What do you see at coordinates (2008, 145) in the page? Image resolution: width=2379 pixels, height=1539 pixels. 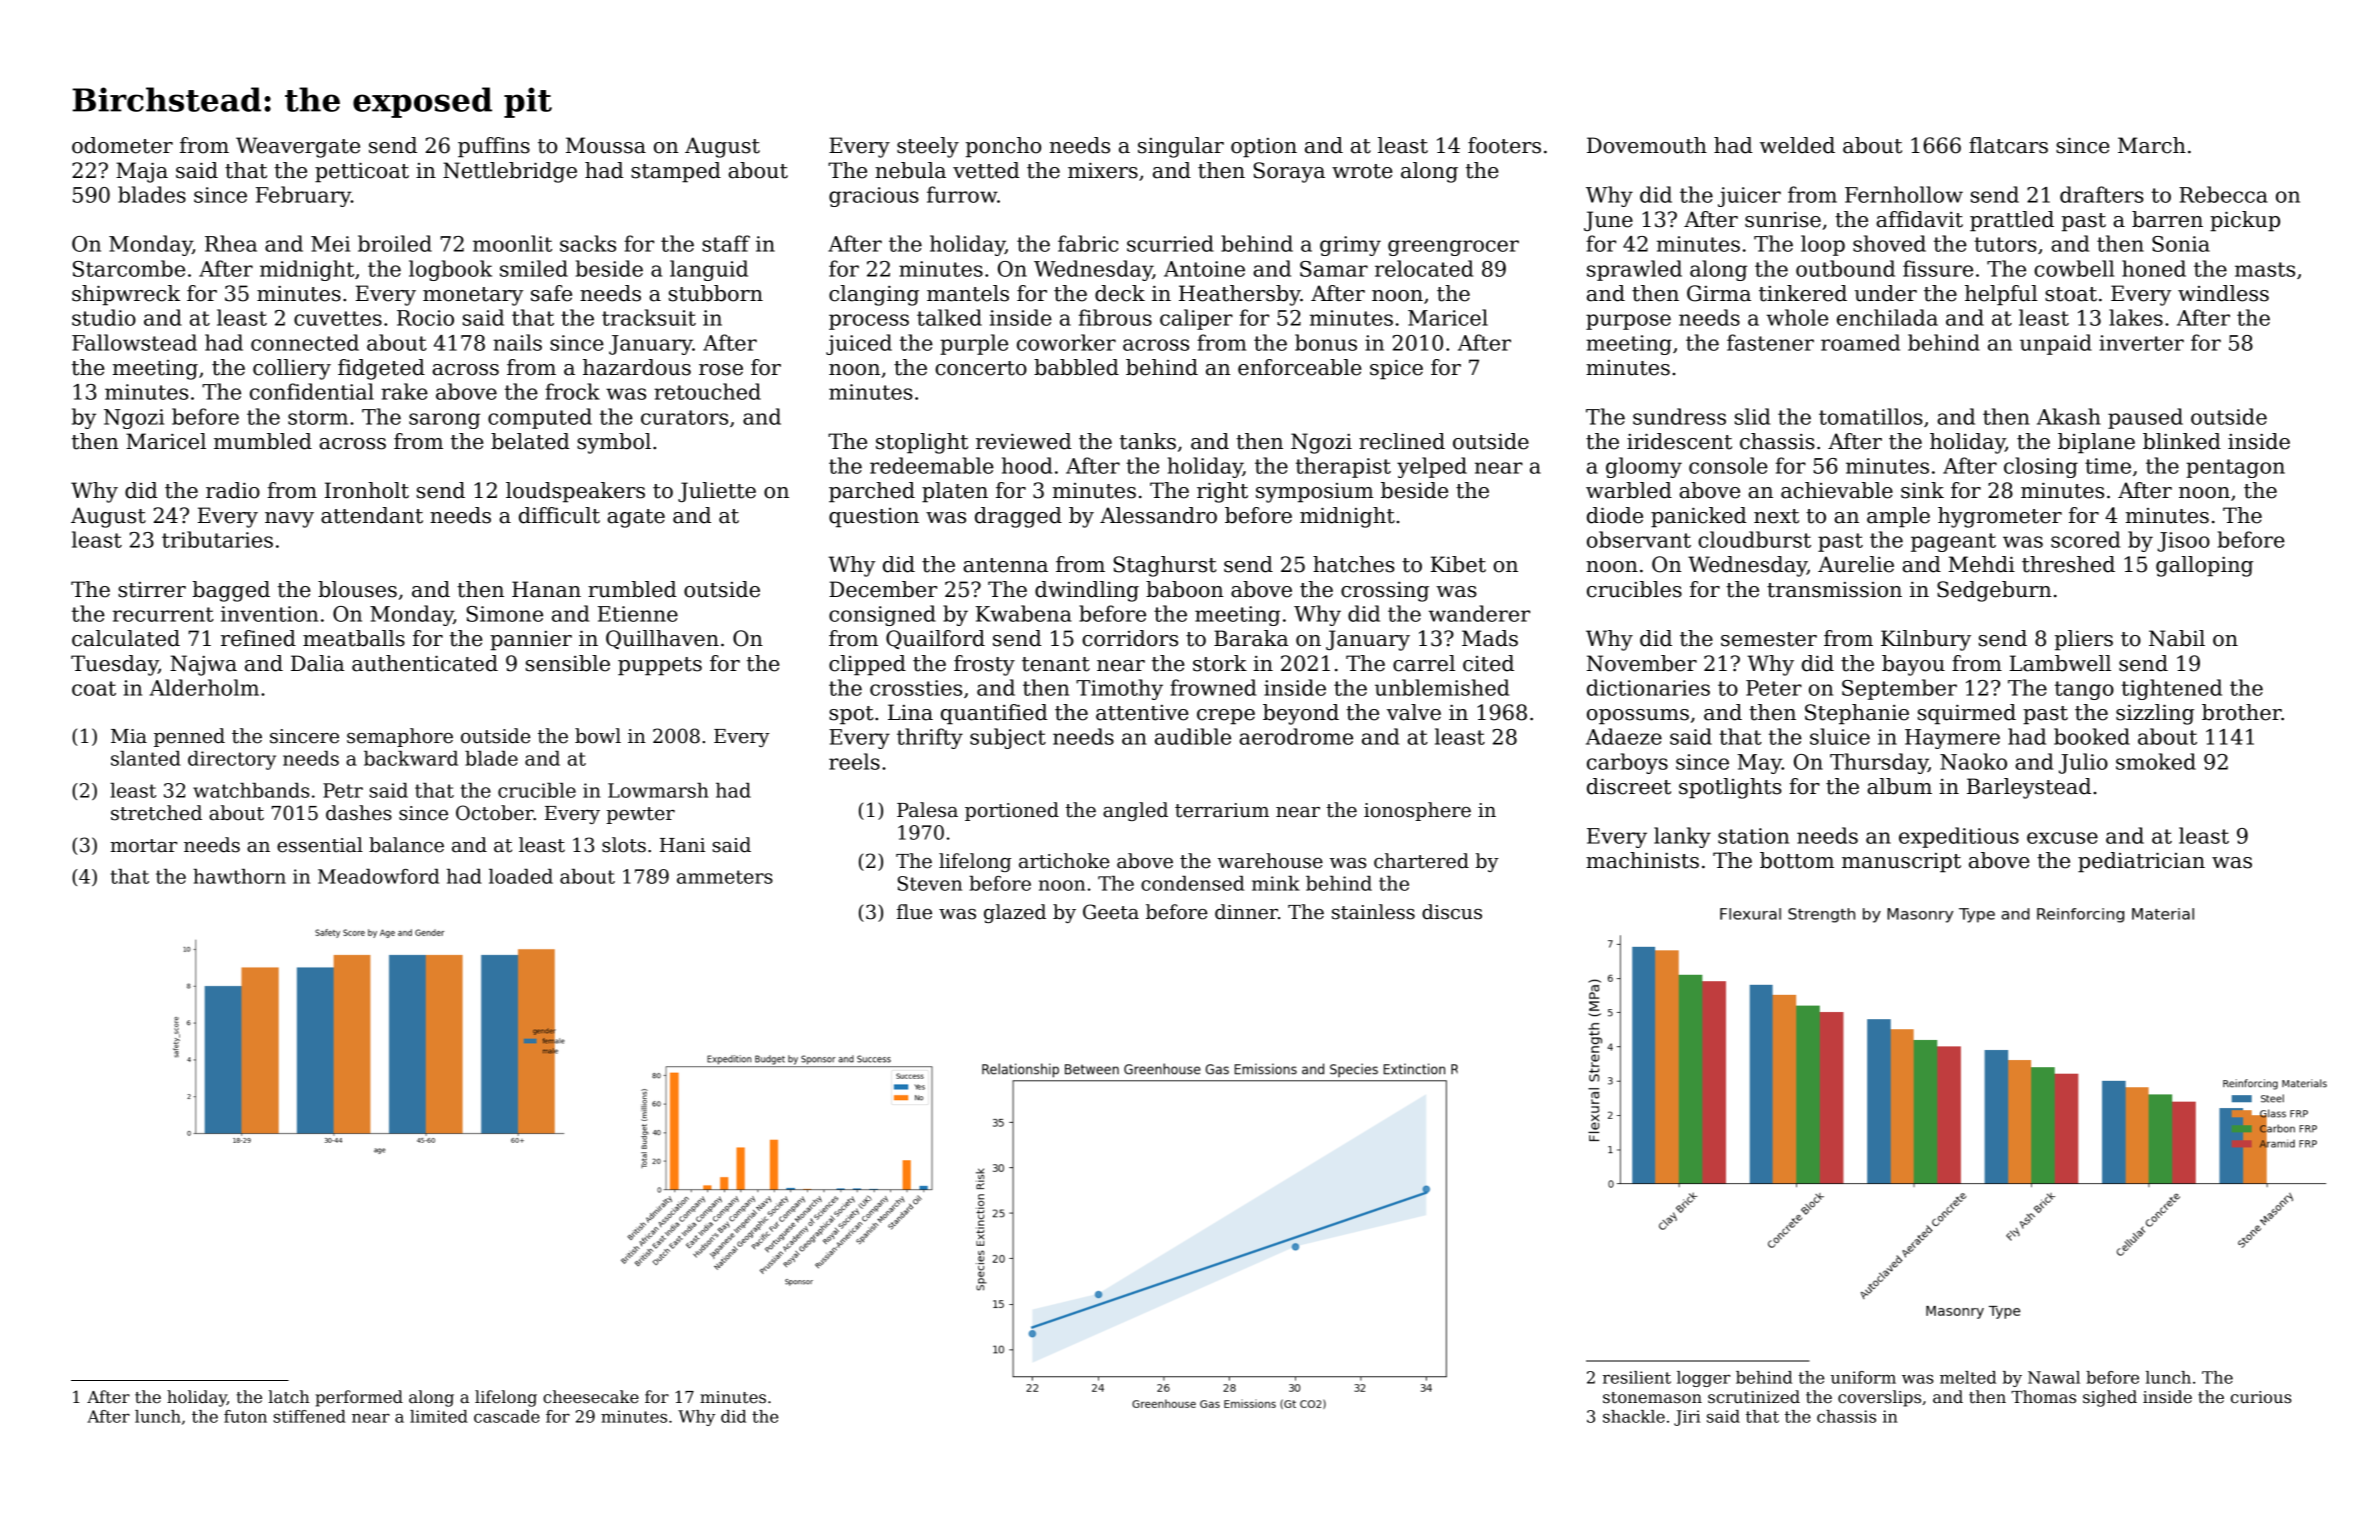 I see `flatcars` at bounding box center [2008, 145].
